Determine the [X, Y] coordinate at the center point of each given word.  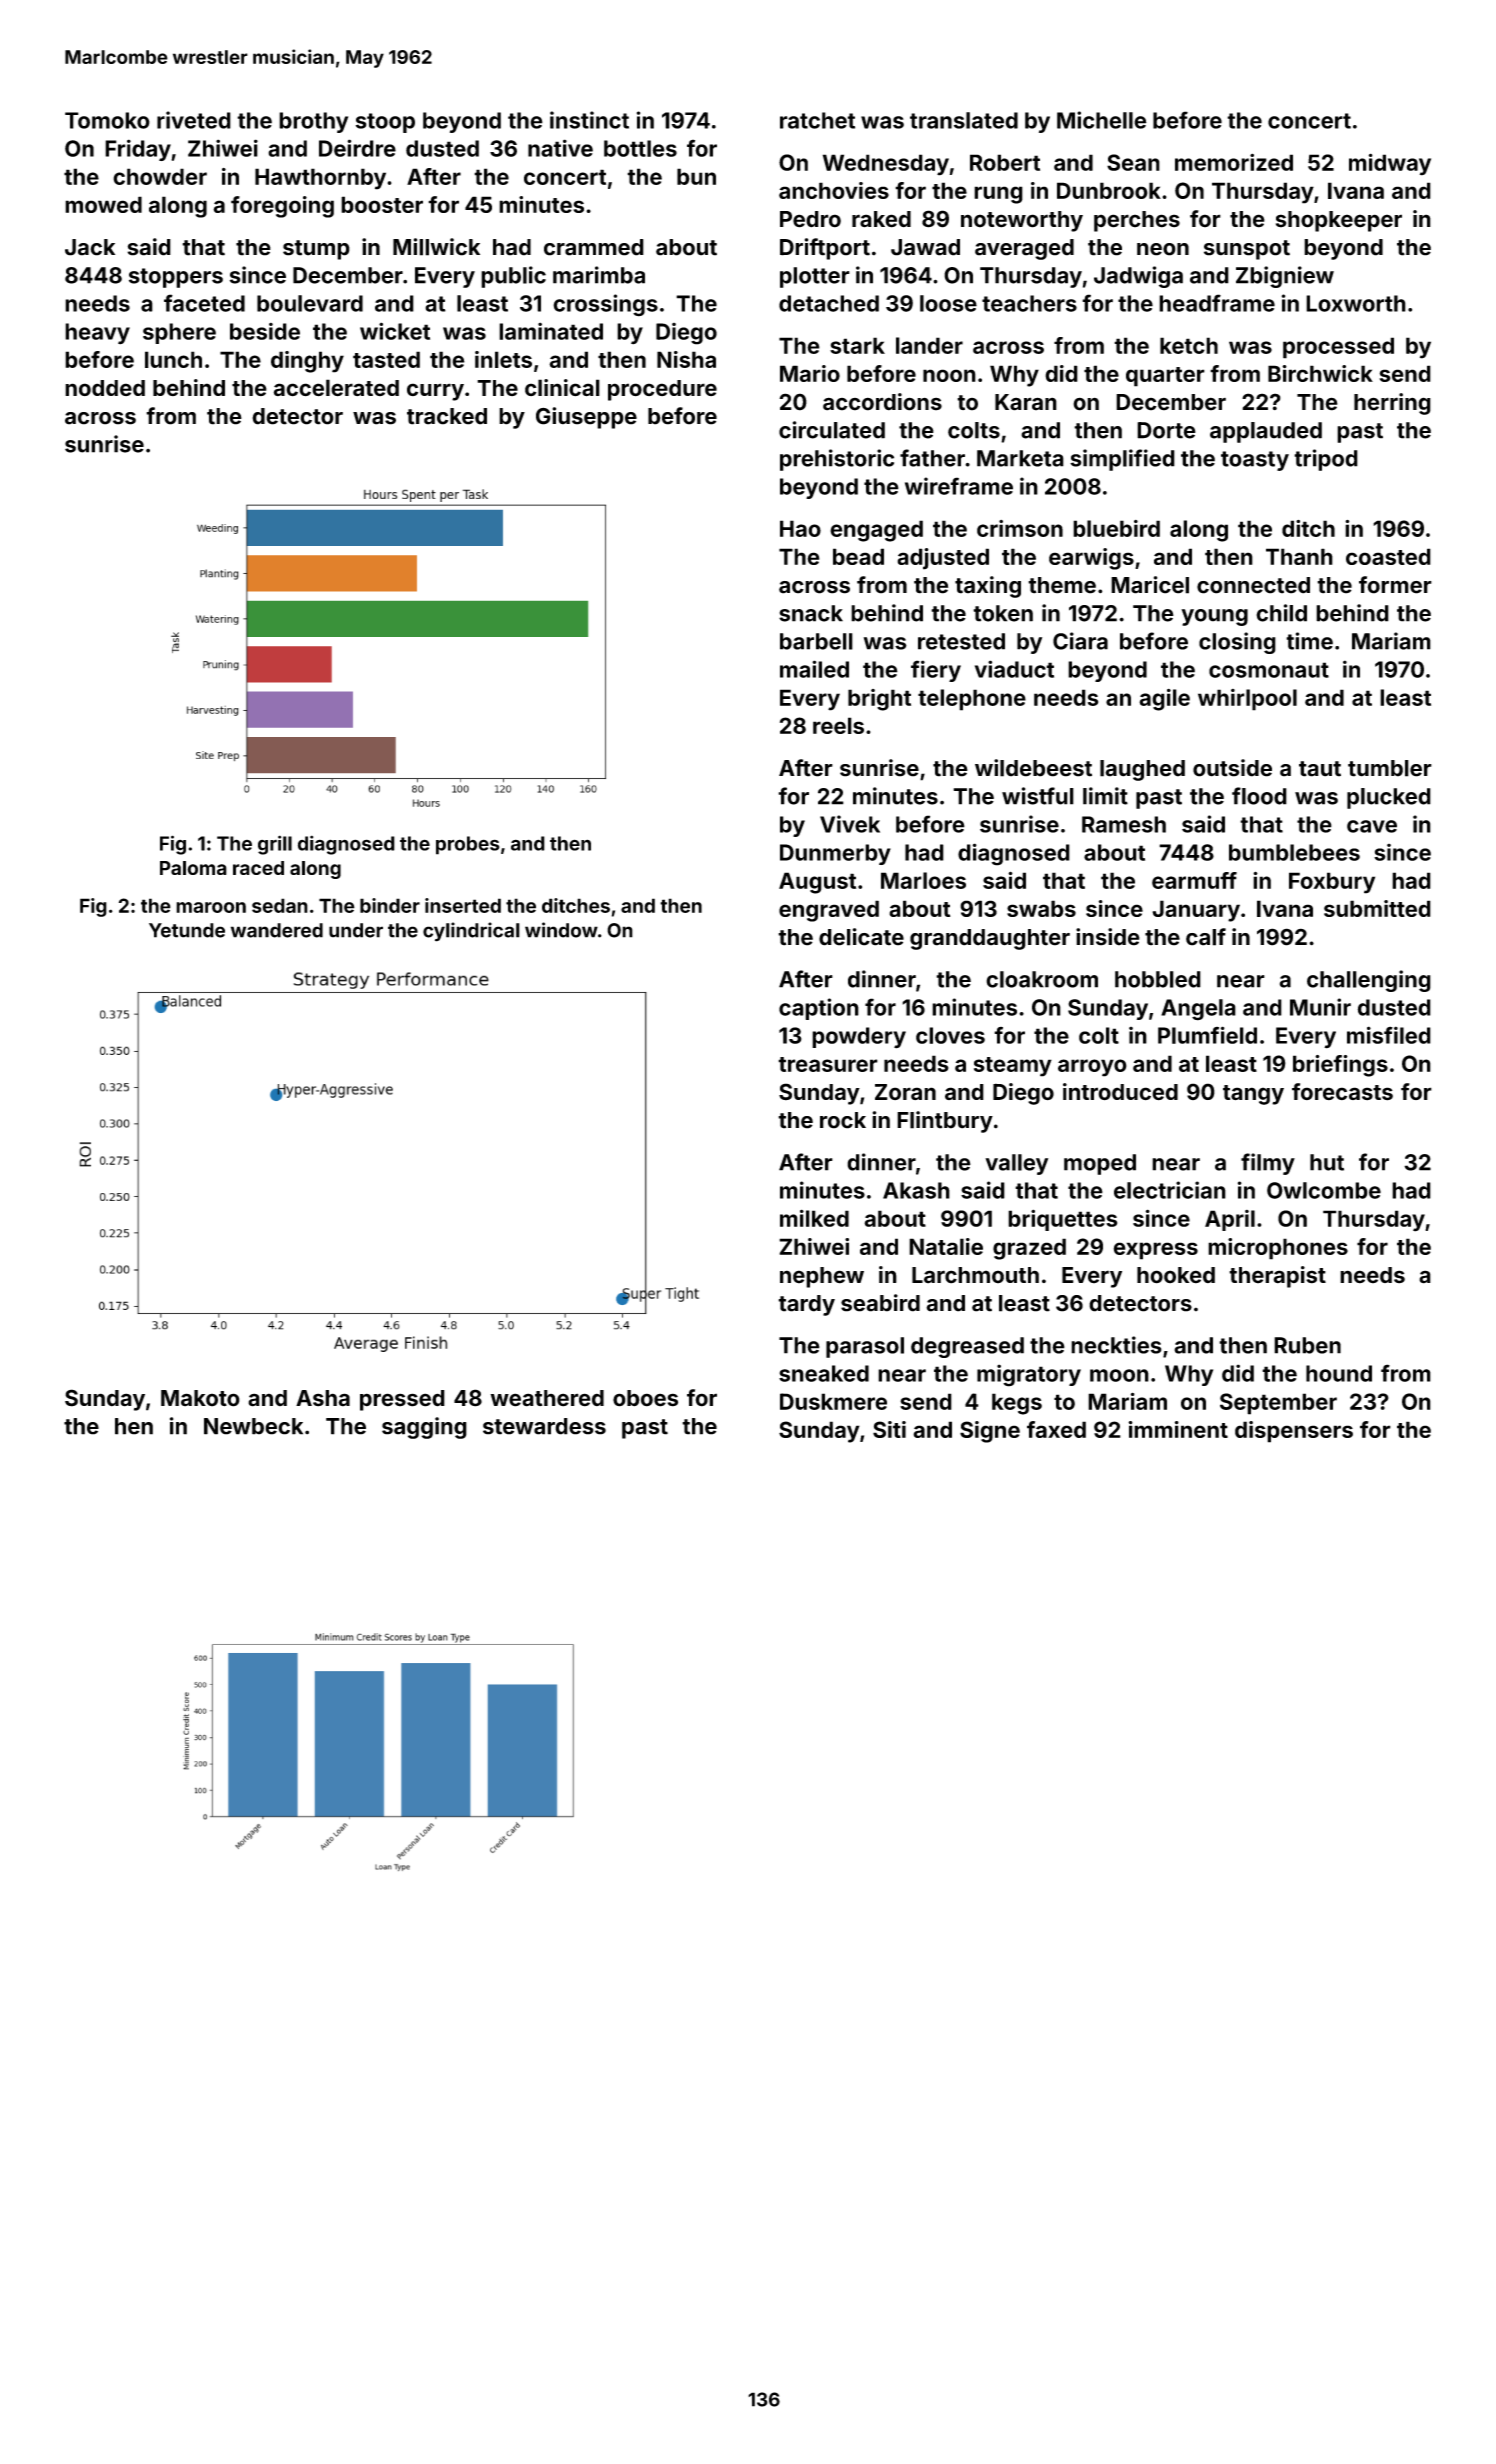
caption [819, 1009]
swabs [1041, 908]
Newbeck [253, 1426]
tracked [447, 416]
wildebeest [1033, 768]
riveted [194, 120]
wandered [277, 930]
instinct [589, 120]
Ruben [1307, 1345]
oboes [645, 1398]
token [1003, 613]
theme [1062, 585]
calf [1206, 937]
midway [1390, 164]
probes [468, 845]
